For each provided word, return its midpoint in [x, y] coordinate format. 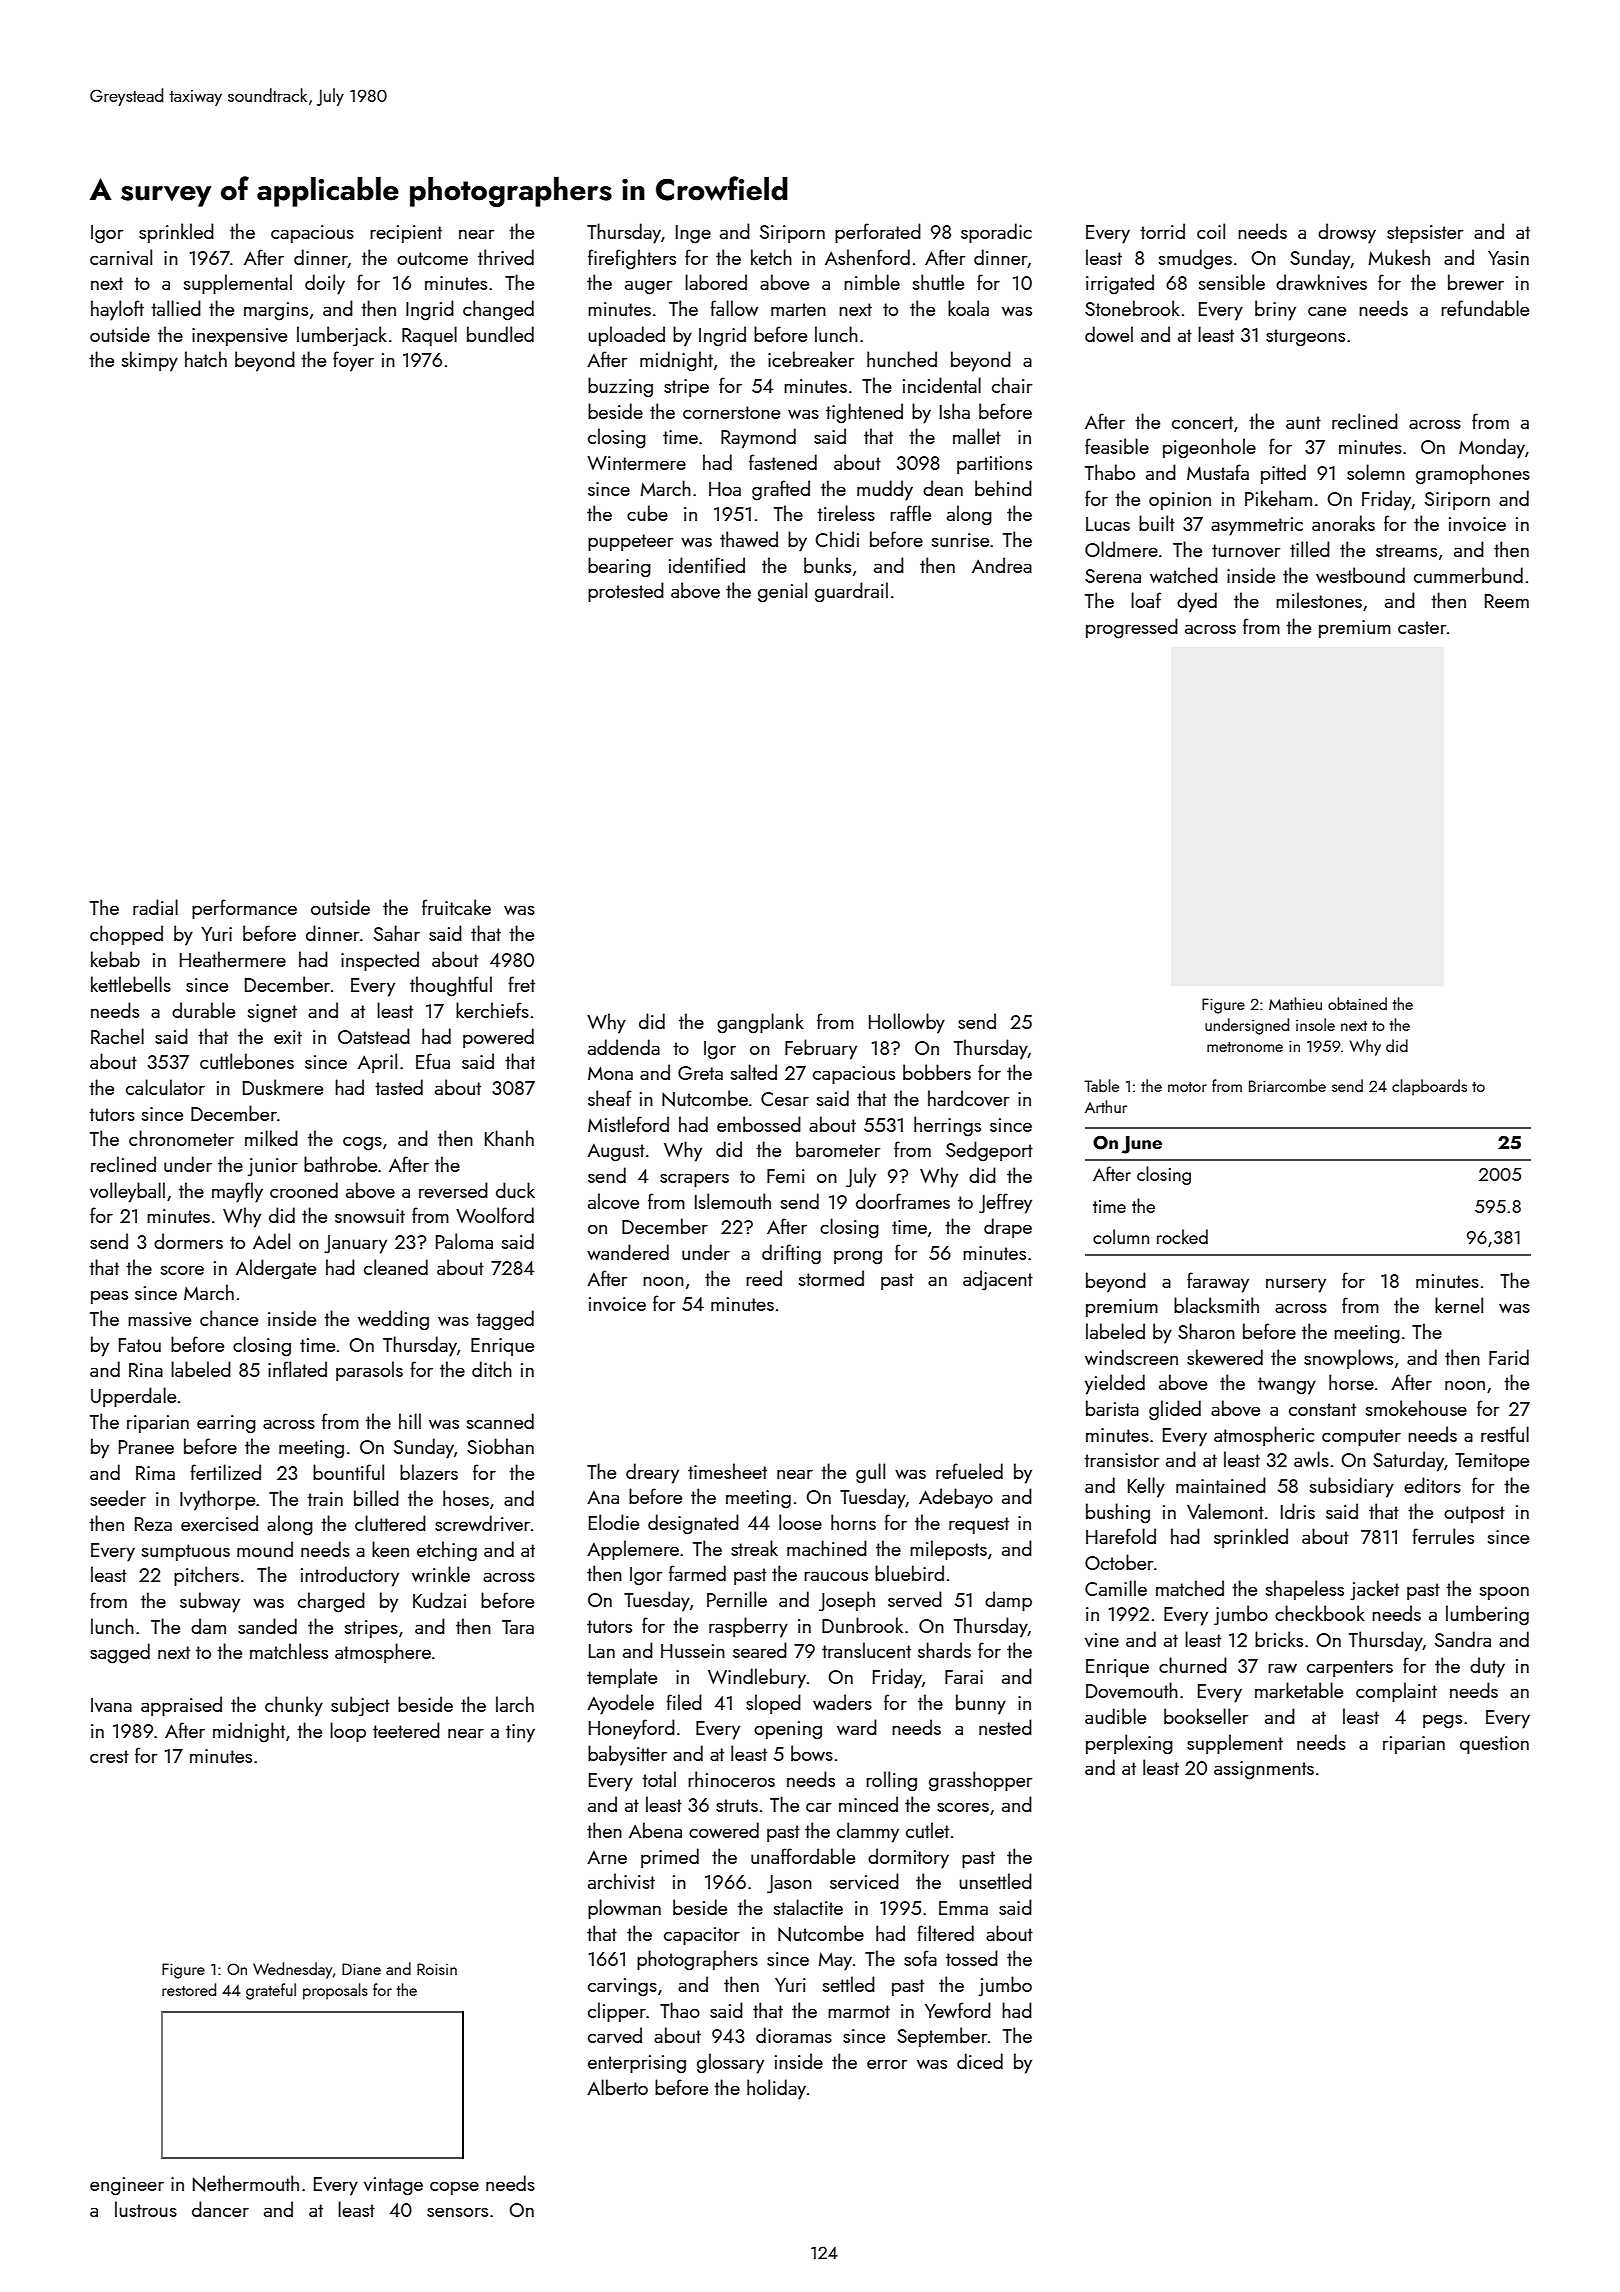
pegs [1442, 1722]
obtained [1357, 1003]
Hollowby [907, 1023]
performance [244, 909]
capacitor [702, 1936]
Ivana [111, 1705]
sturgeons [1305, 338]
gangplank [760, 1023]
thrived [506, 257]
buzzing [620, 387]
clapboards [1429, 1087]
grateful [271, 1991]
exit [288, 1037]
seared [760, 1650]
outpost [1474, 1514]
